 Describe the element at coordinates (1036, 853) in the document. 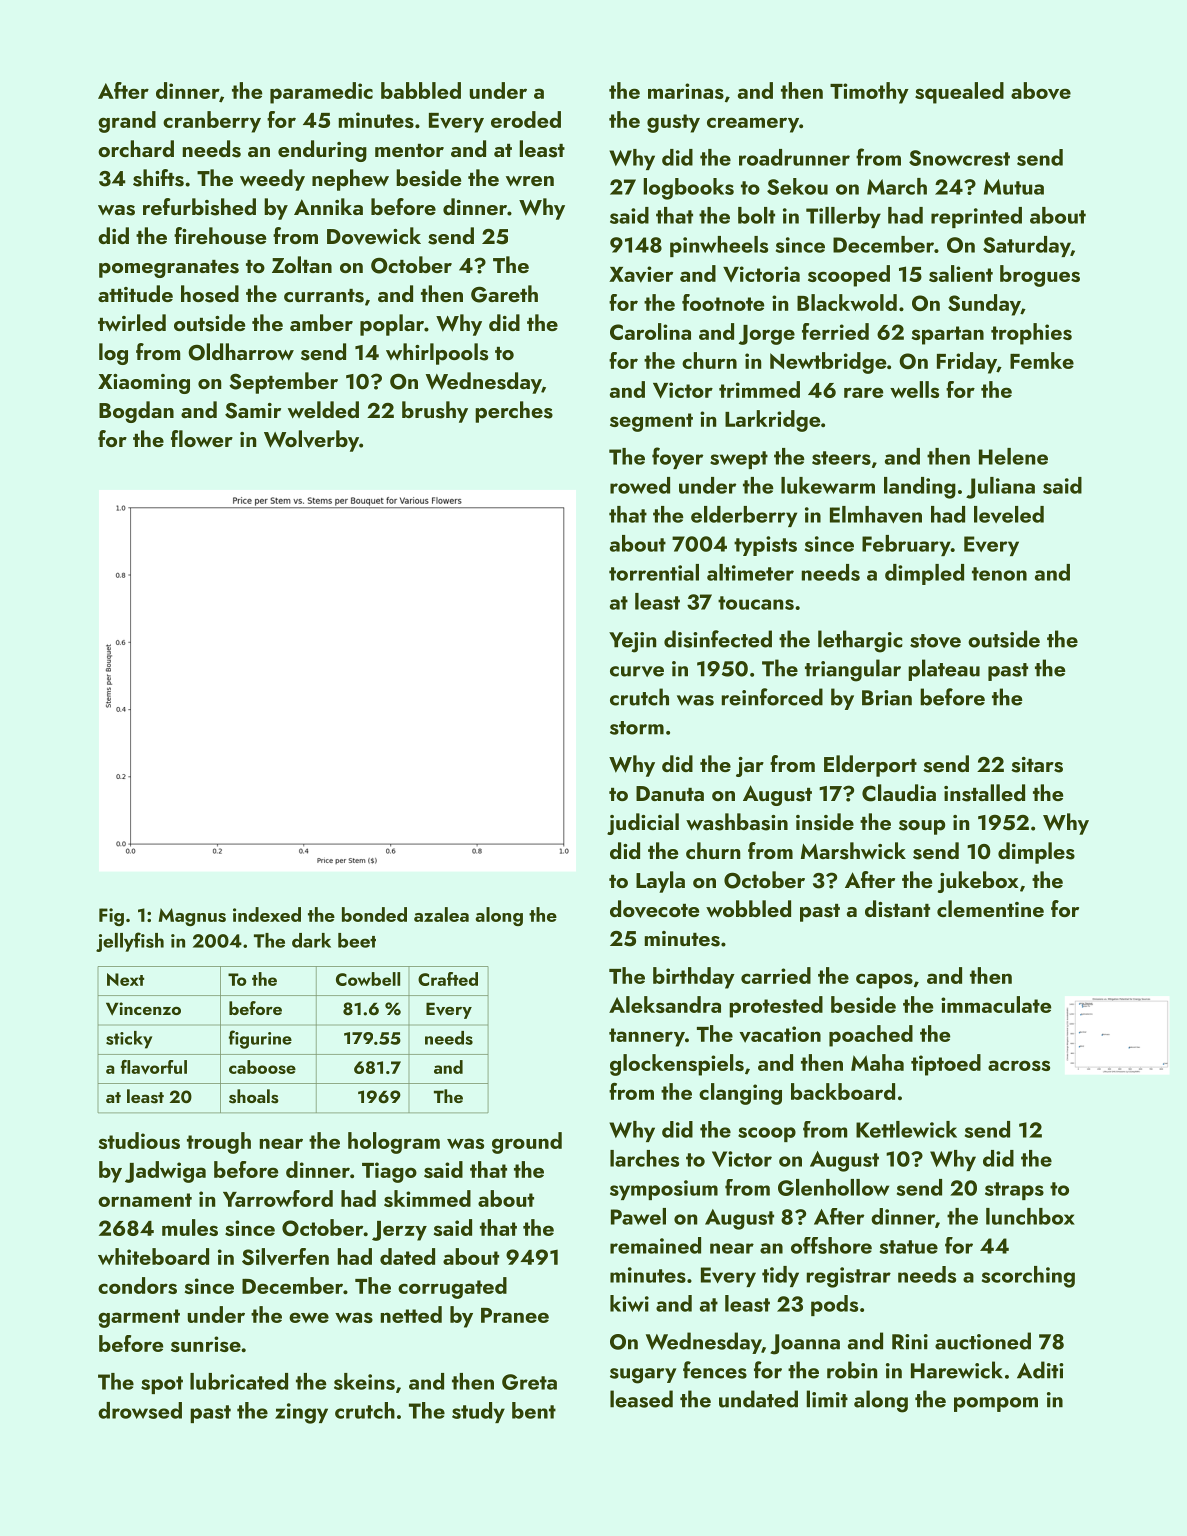

I see `dimples` at that location.
